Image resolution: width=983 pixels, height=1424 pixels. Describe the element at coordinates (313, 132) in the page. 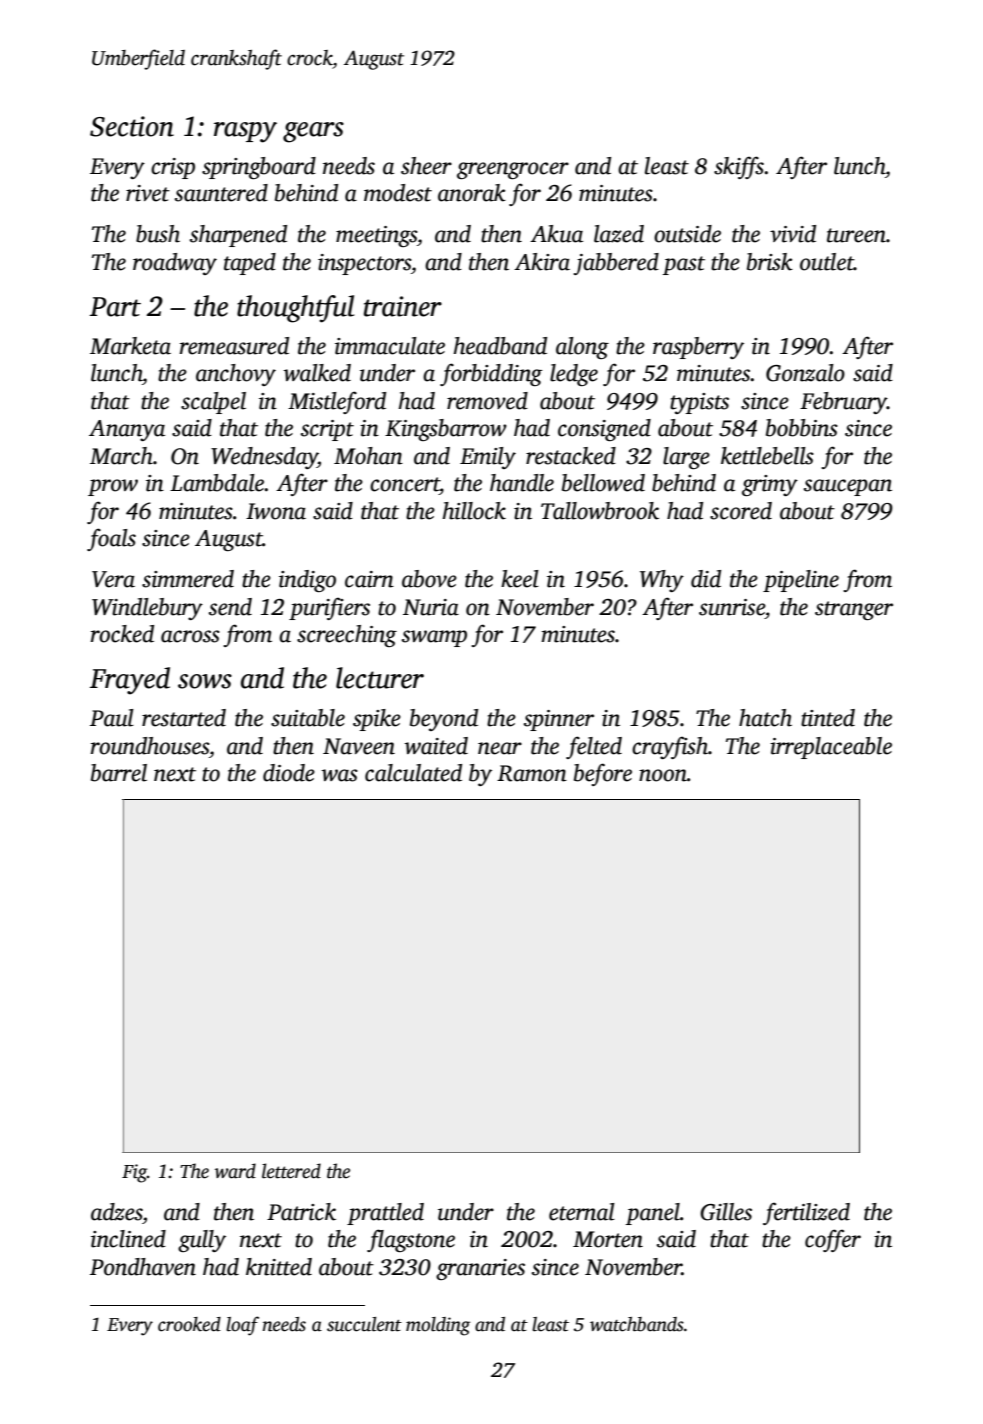

I see `gears` at that location.
